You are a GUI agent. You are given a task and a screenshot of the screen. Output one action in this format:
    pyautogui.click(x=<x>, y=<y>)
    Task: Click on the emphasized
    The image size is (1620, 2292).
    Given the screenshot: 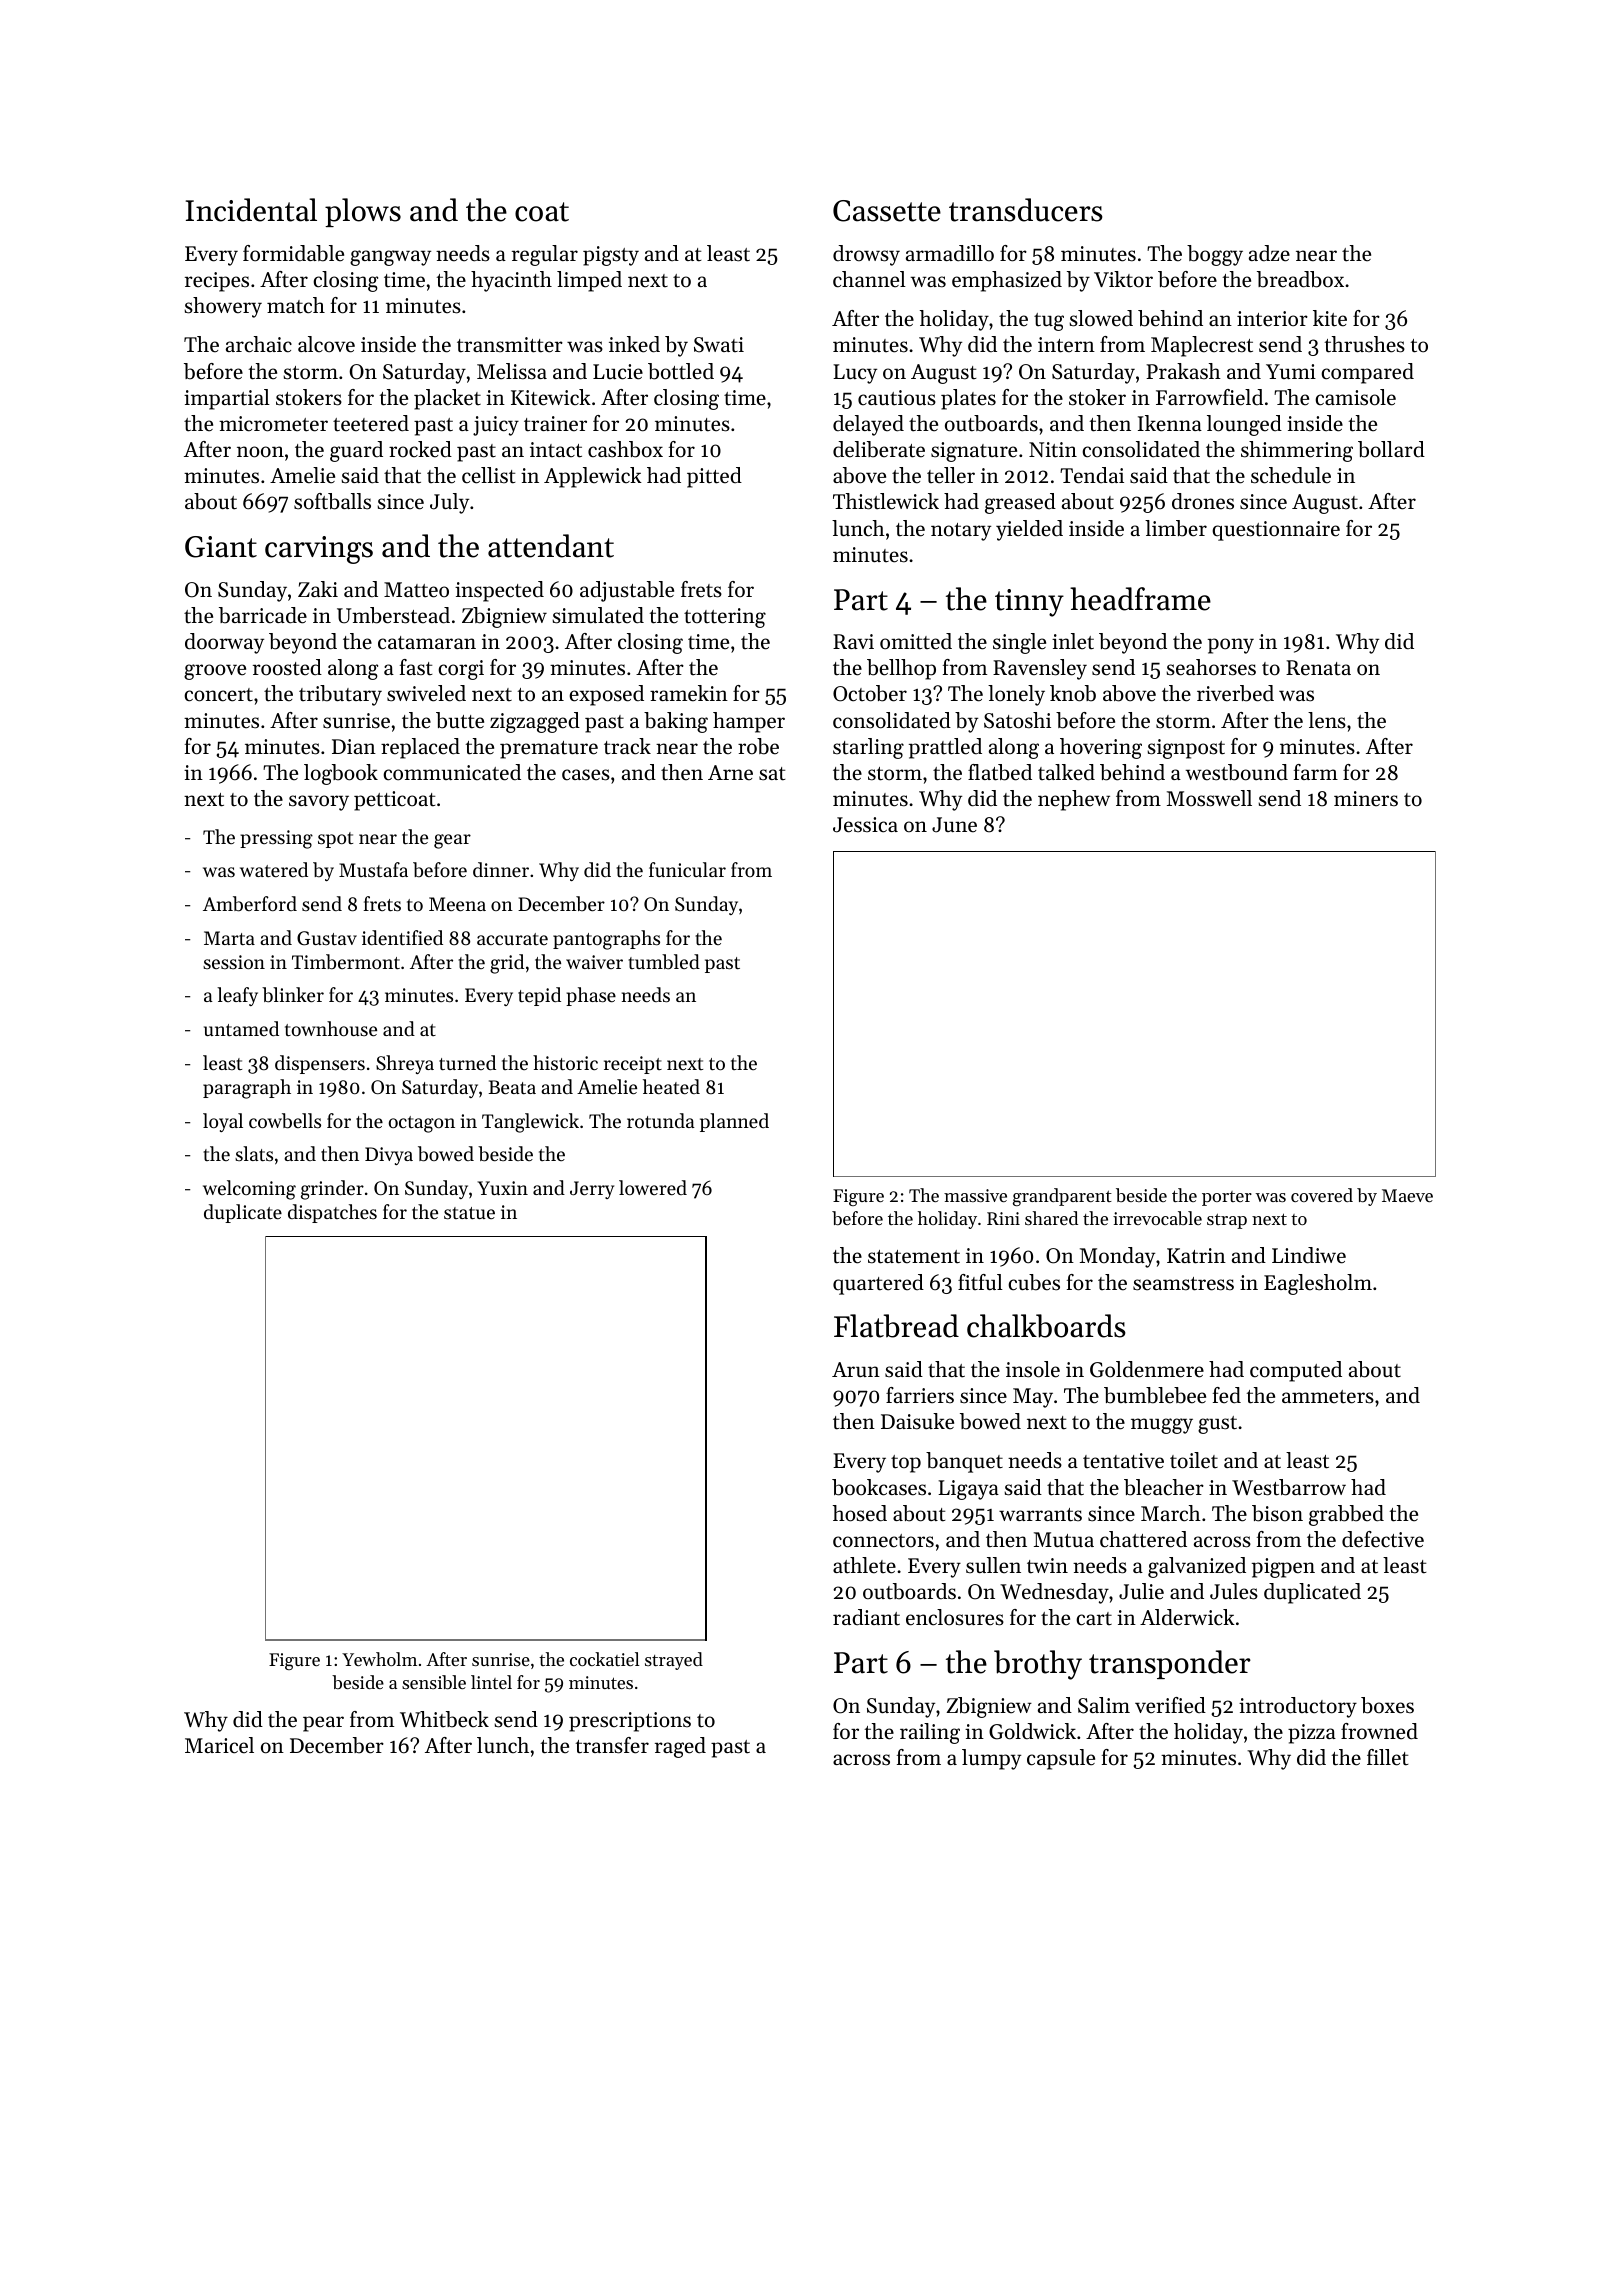 What is the action you would take?
    pyautogui.click(x=1007, y=281)
